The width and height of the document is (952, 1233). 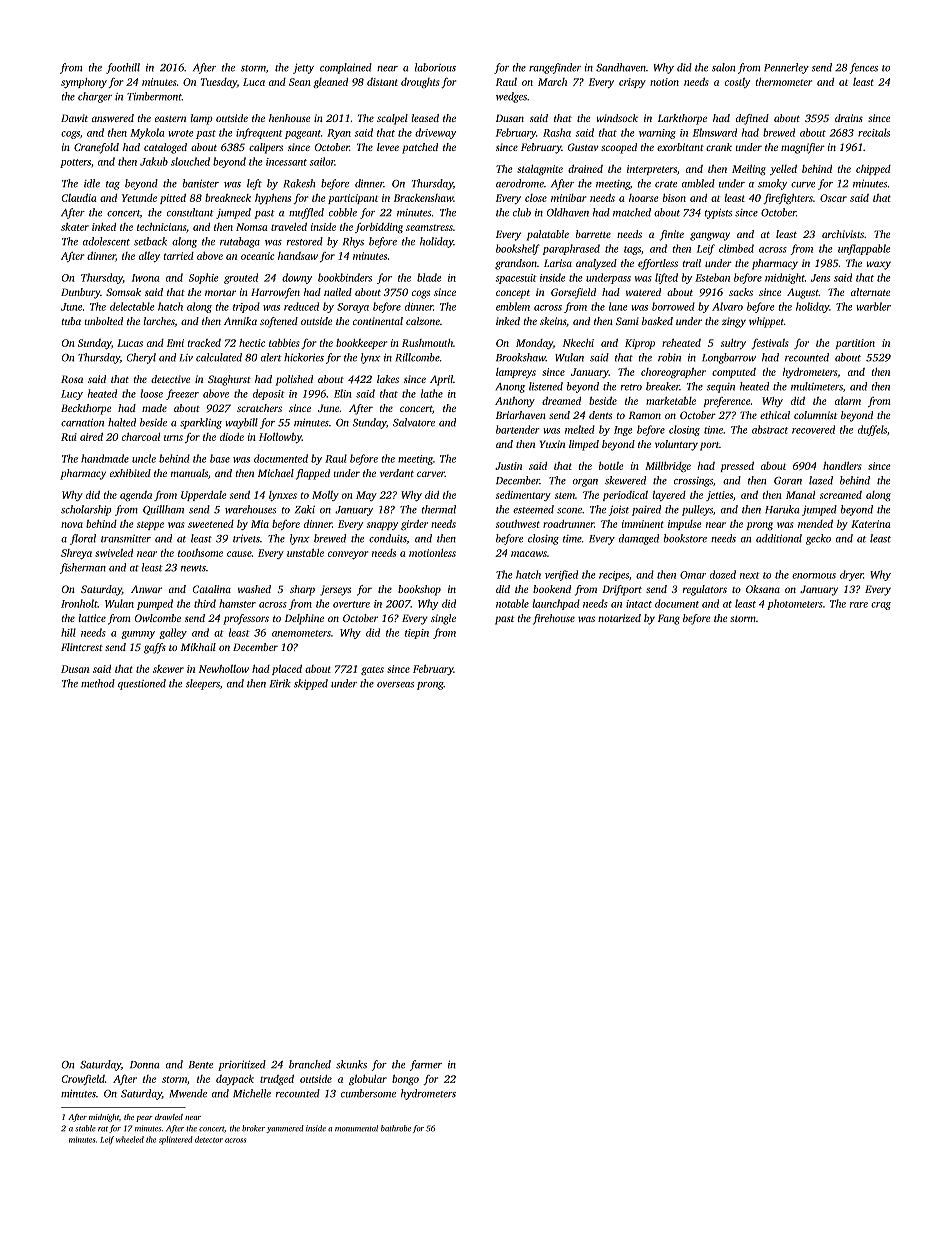 I want to click on overseas, so click(x=395, y=685).
